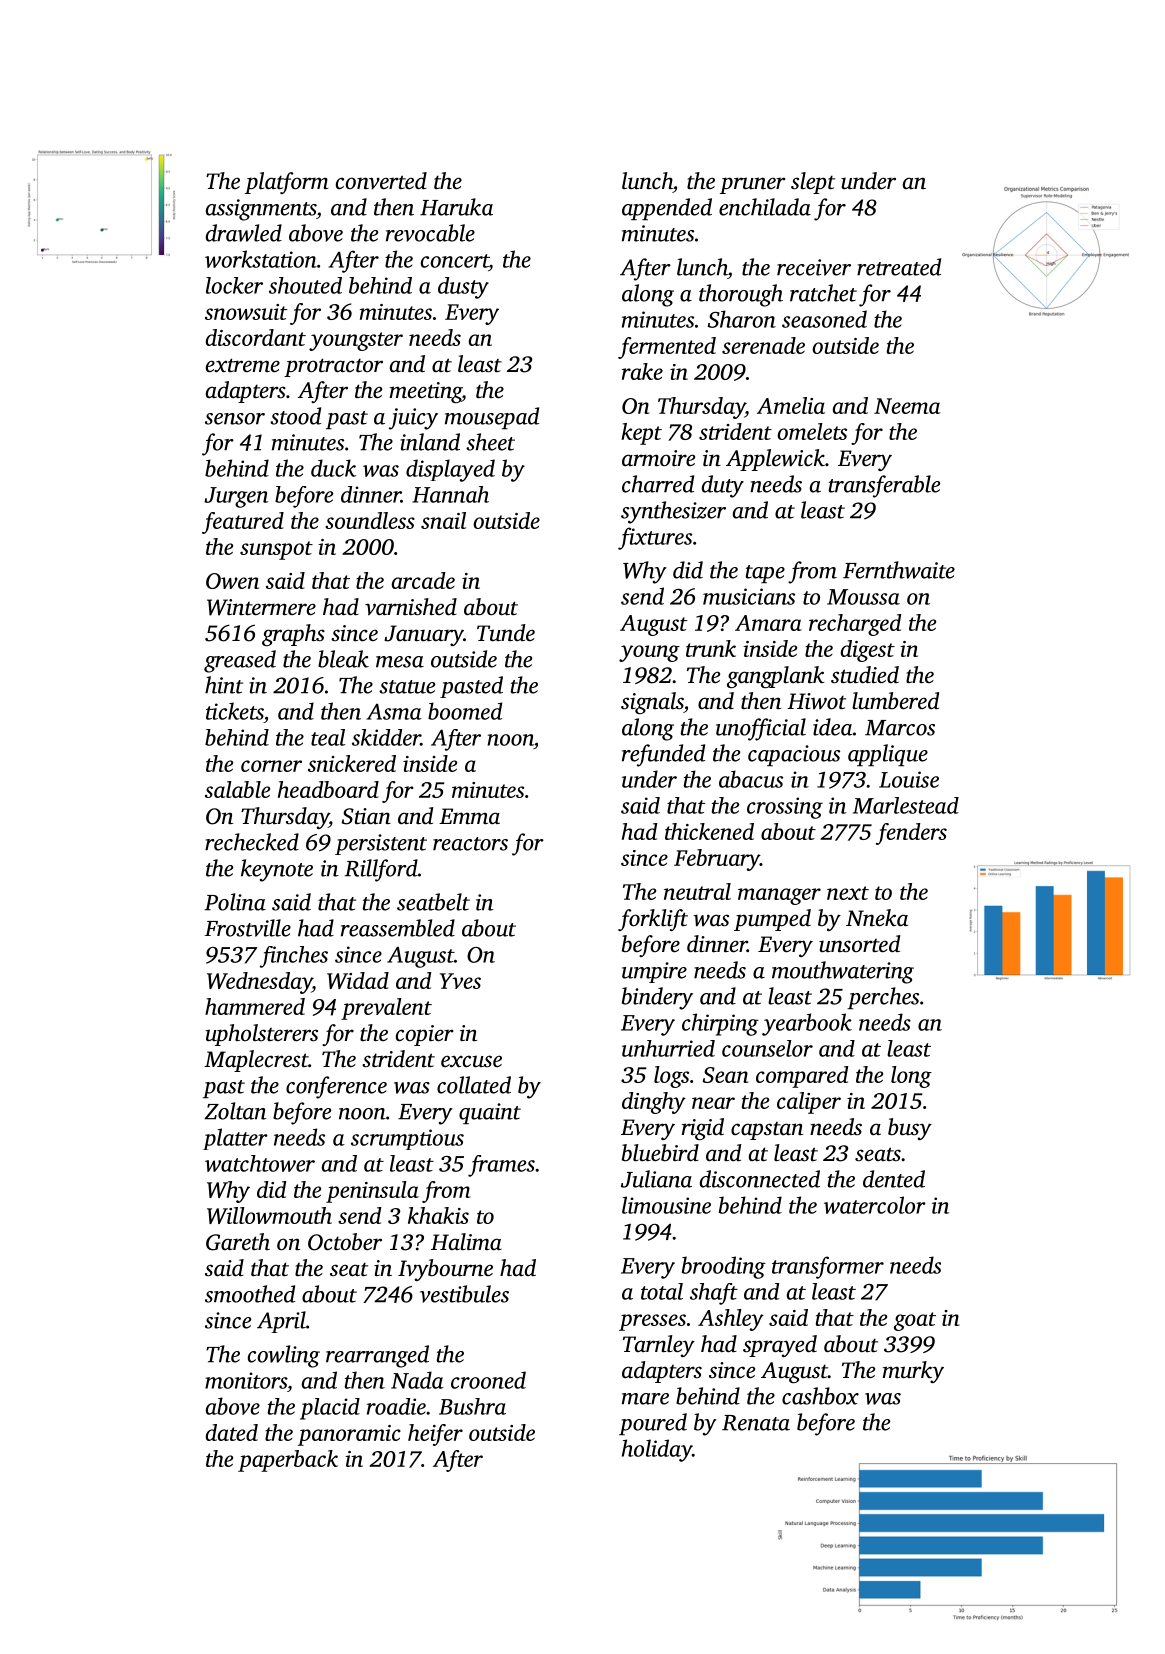 The width and height of the document is (1165, 1654). Describe the element at coordinates (813, 183) in the document. I see `slept` at that location.
